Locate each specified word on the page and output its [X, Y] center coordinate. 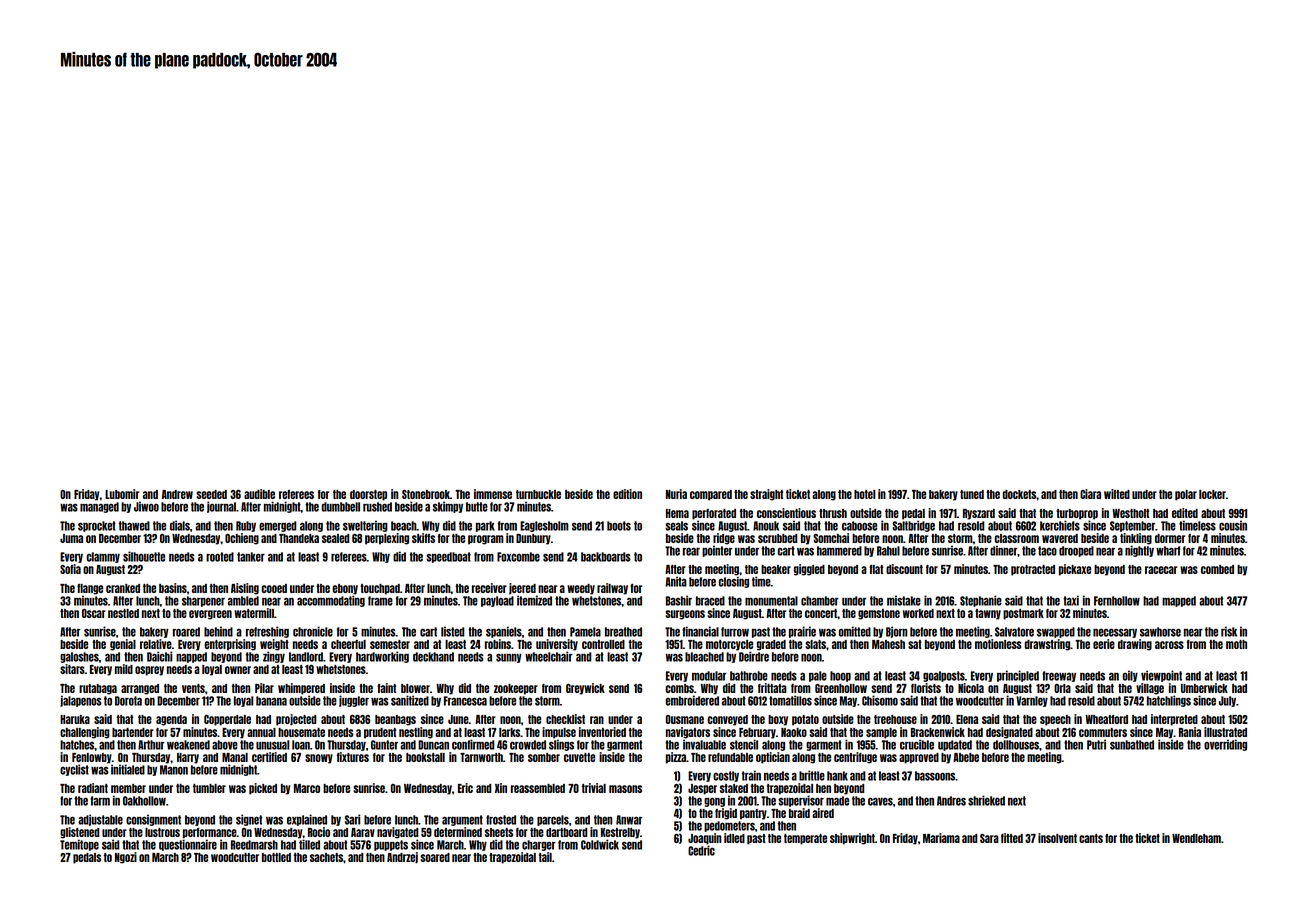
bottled [276, 857]
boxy [778, 720]
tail [545, 857]
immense [493, 494]
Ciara [1090, 494]
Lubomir [122, 494]
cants [1091, 838]
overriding [1225, 745]
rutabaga [98, 689]
